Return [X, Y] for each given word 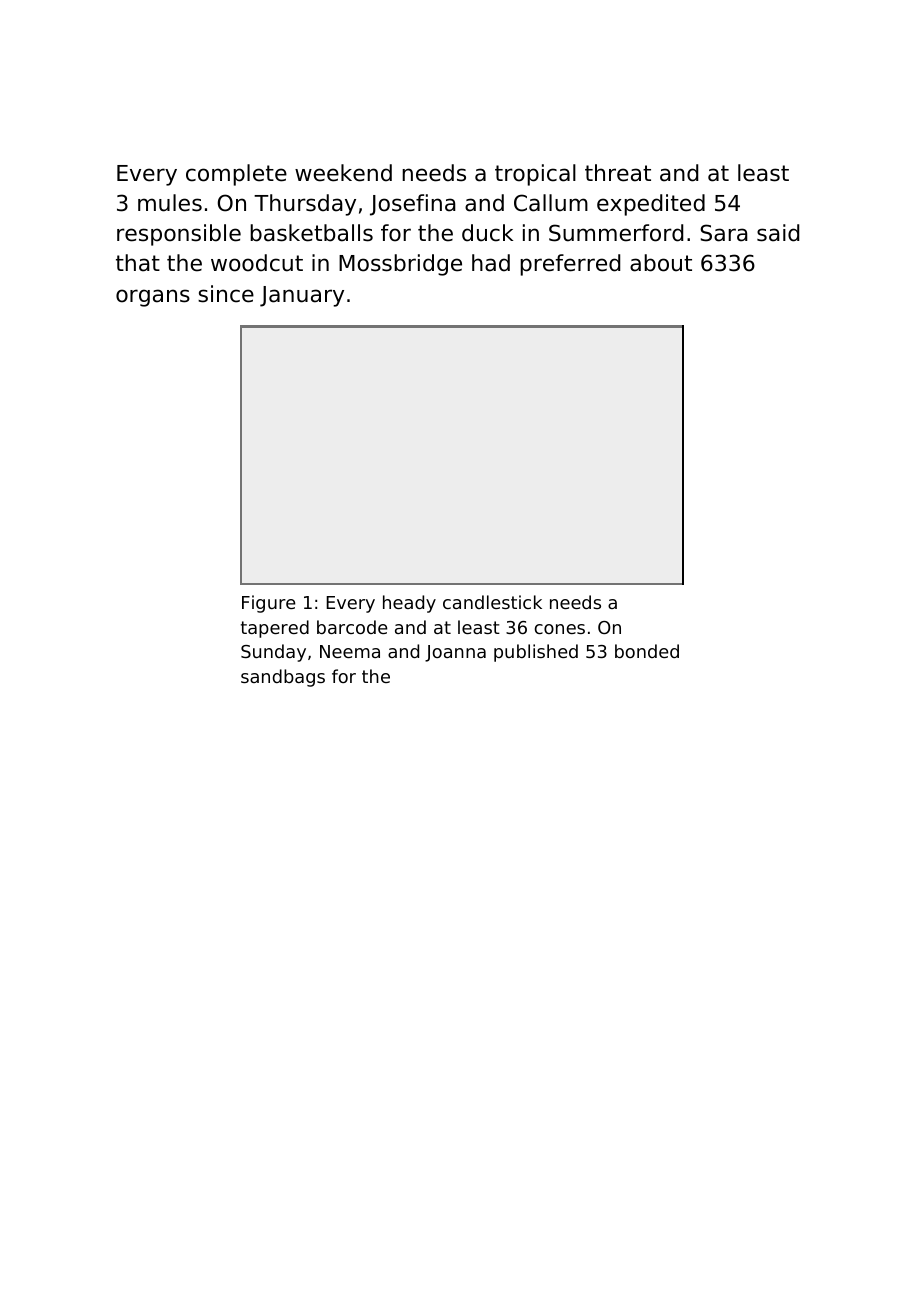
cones [560, 629]
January [302, 296]
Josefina [413, 205]
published [536, 653]
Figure [268, 604]
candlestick [492, 602]
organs [153, 298]
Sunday [273, 653]
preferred [570, 265]
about [661, 263]
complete [236, 175]
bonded [647, 651]
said [778, 233]
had [491, 263]
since [226, 294]
